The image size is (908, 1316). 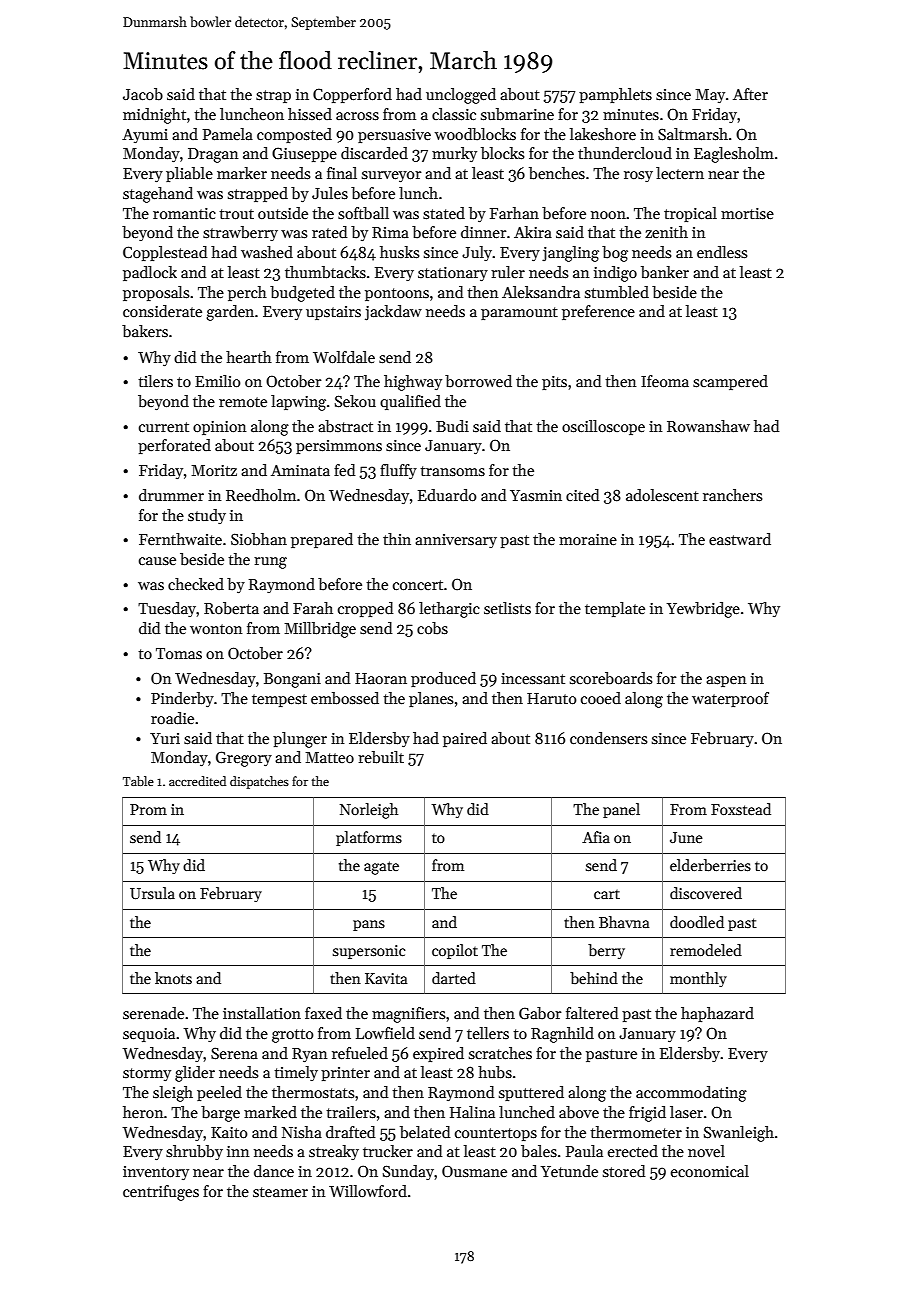 I want to click on timely, so click(x=296, y=1073).
